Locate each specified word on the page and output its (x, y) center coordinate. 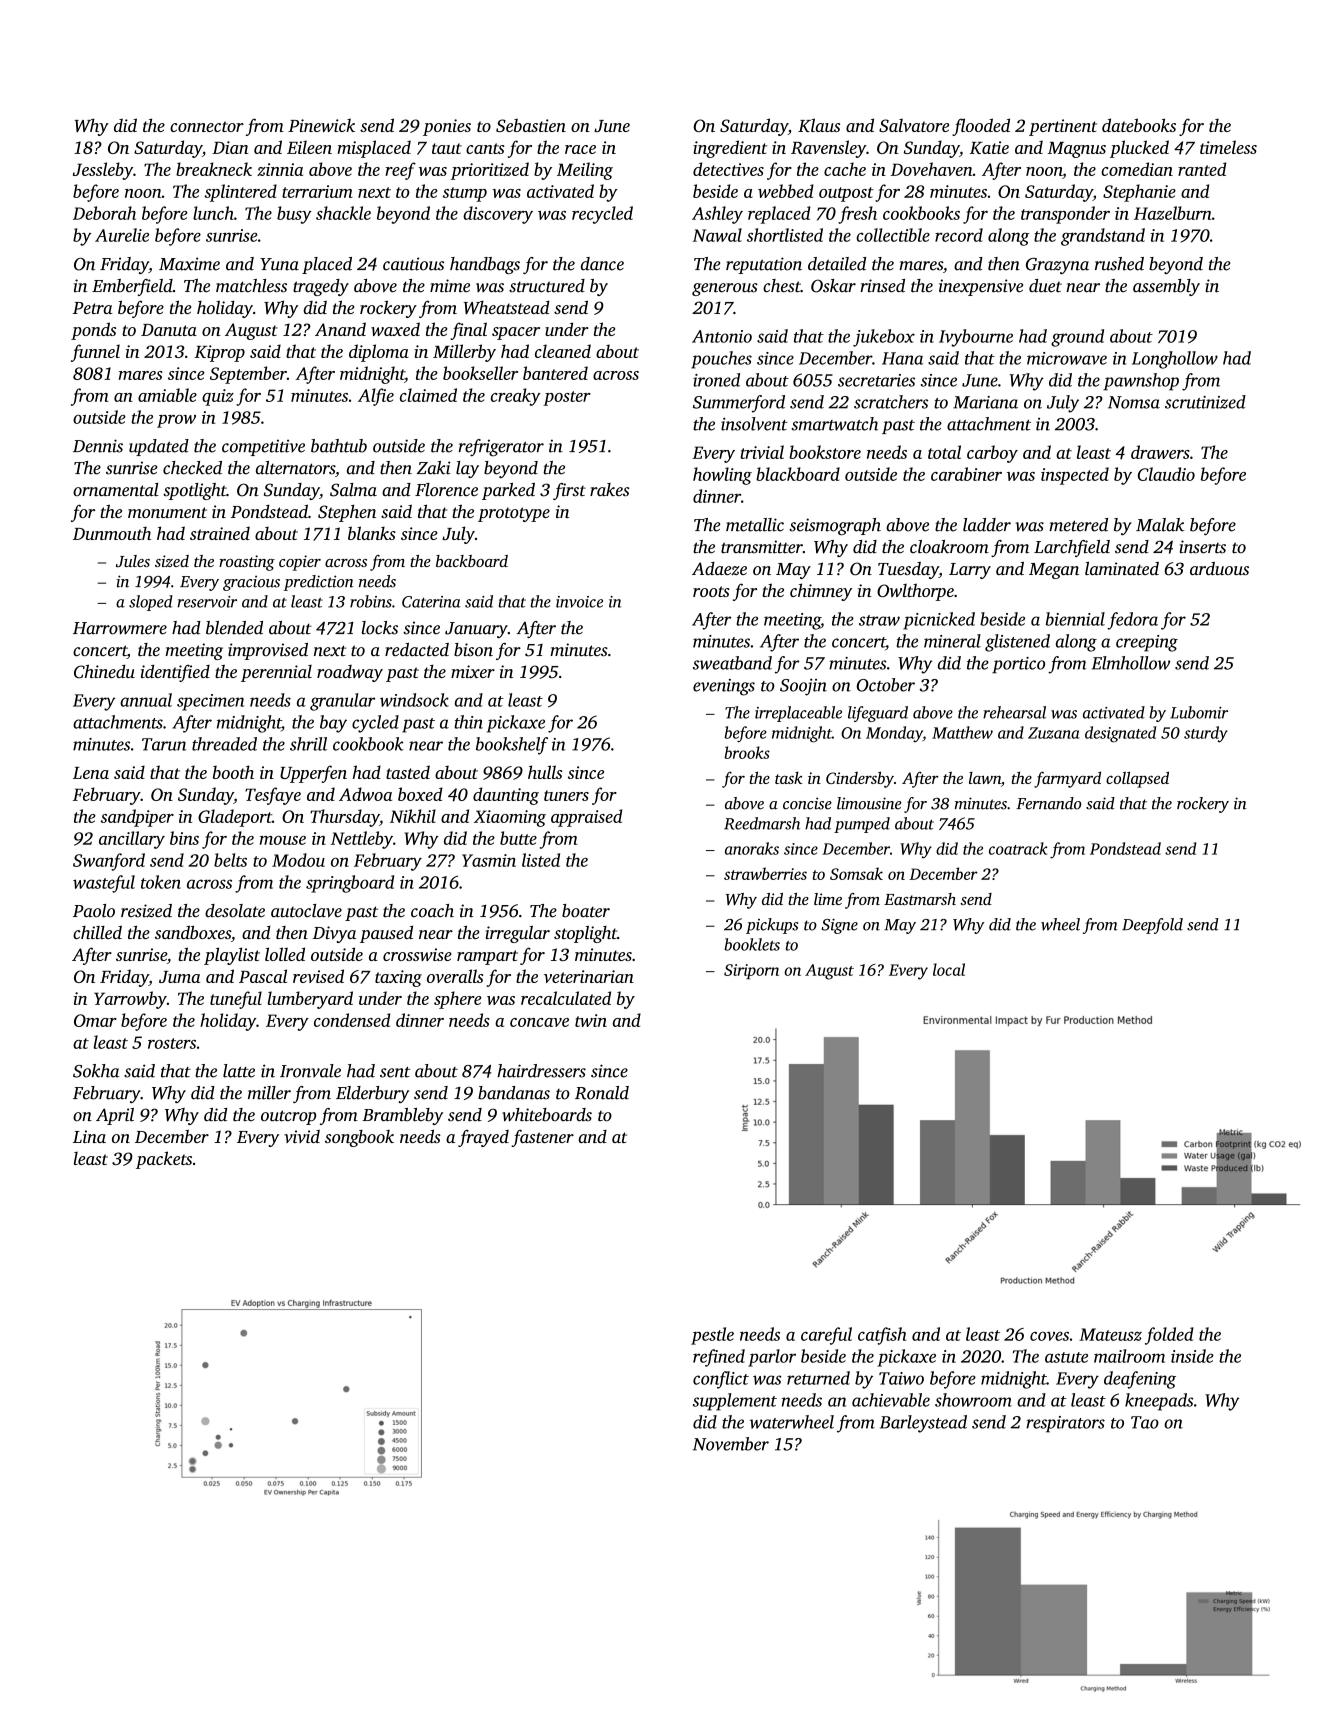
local (949, 969)
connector (207, 126)
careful (826, 1336)
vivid (302, 1136)
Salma (353, 490)
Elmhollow (1130, 663)
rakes (609, 489)
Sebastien (531, 125)
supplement (735, 1402)
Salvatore (914, 125)
